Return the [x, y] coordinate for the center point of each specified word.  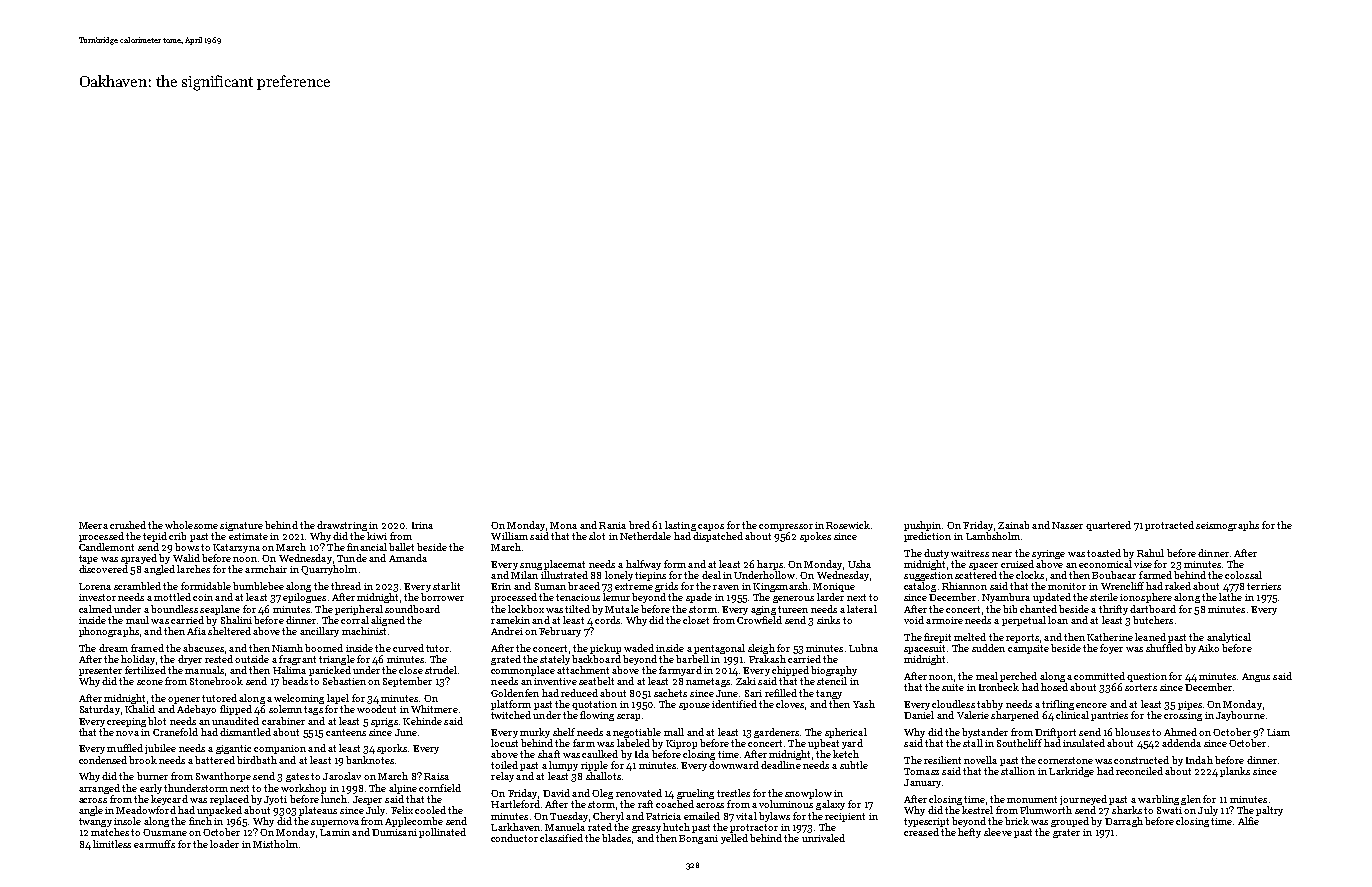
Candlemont [106, 547]
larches [193, 569]
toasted [1104, 553]
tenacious [578, 597]
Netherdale [645, 536]
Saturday [100, 710]
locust [504, 743]
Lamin [335, 832]
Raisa [436, 776]
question [1147, 677]
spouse [694, 706]
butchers [1153, 620]
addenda [1181, 743]
